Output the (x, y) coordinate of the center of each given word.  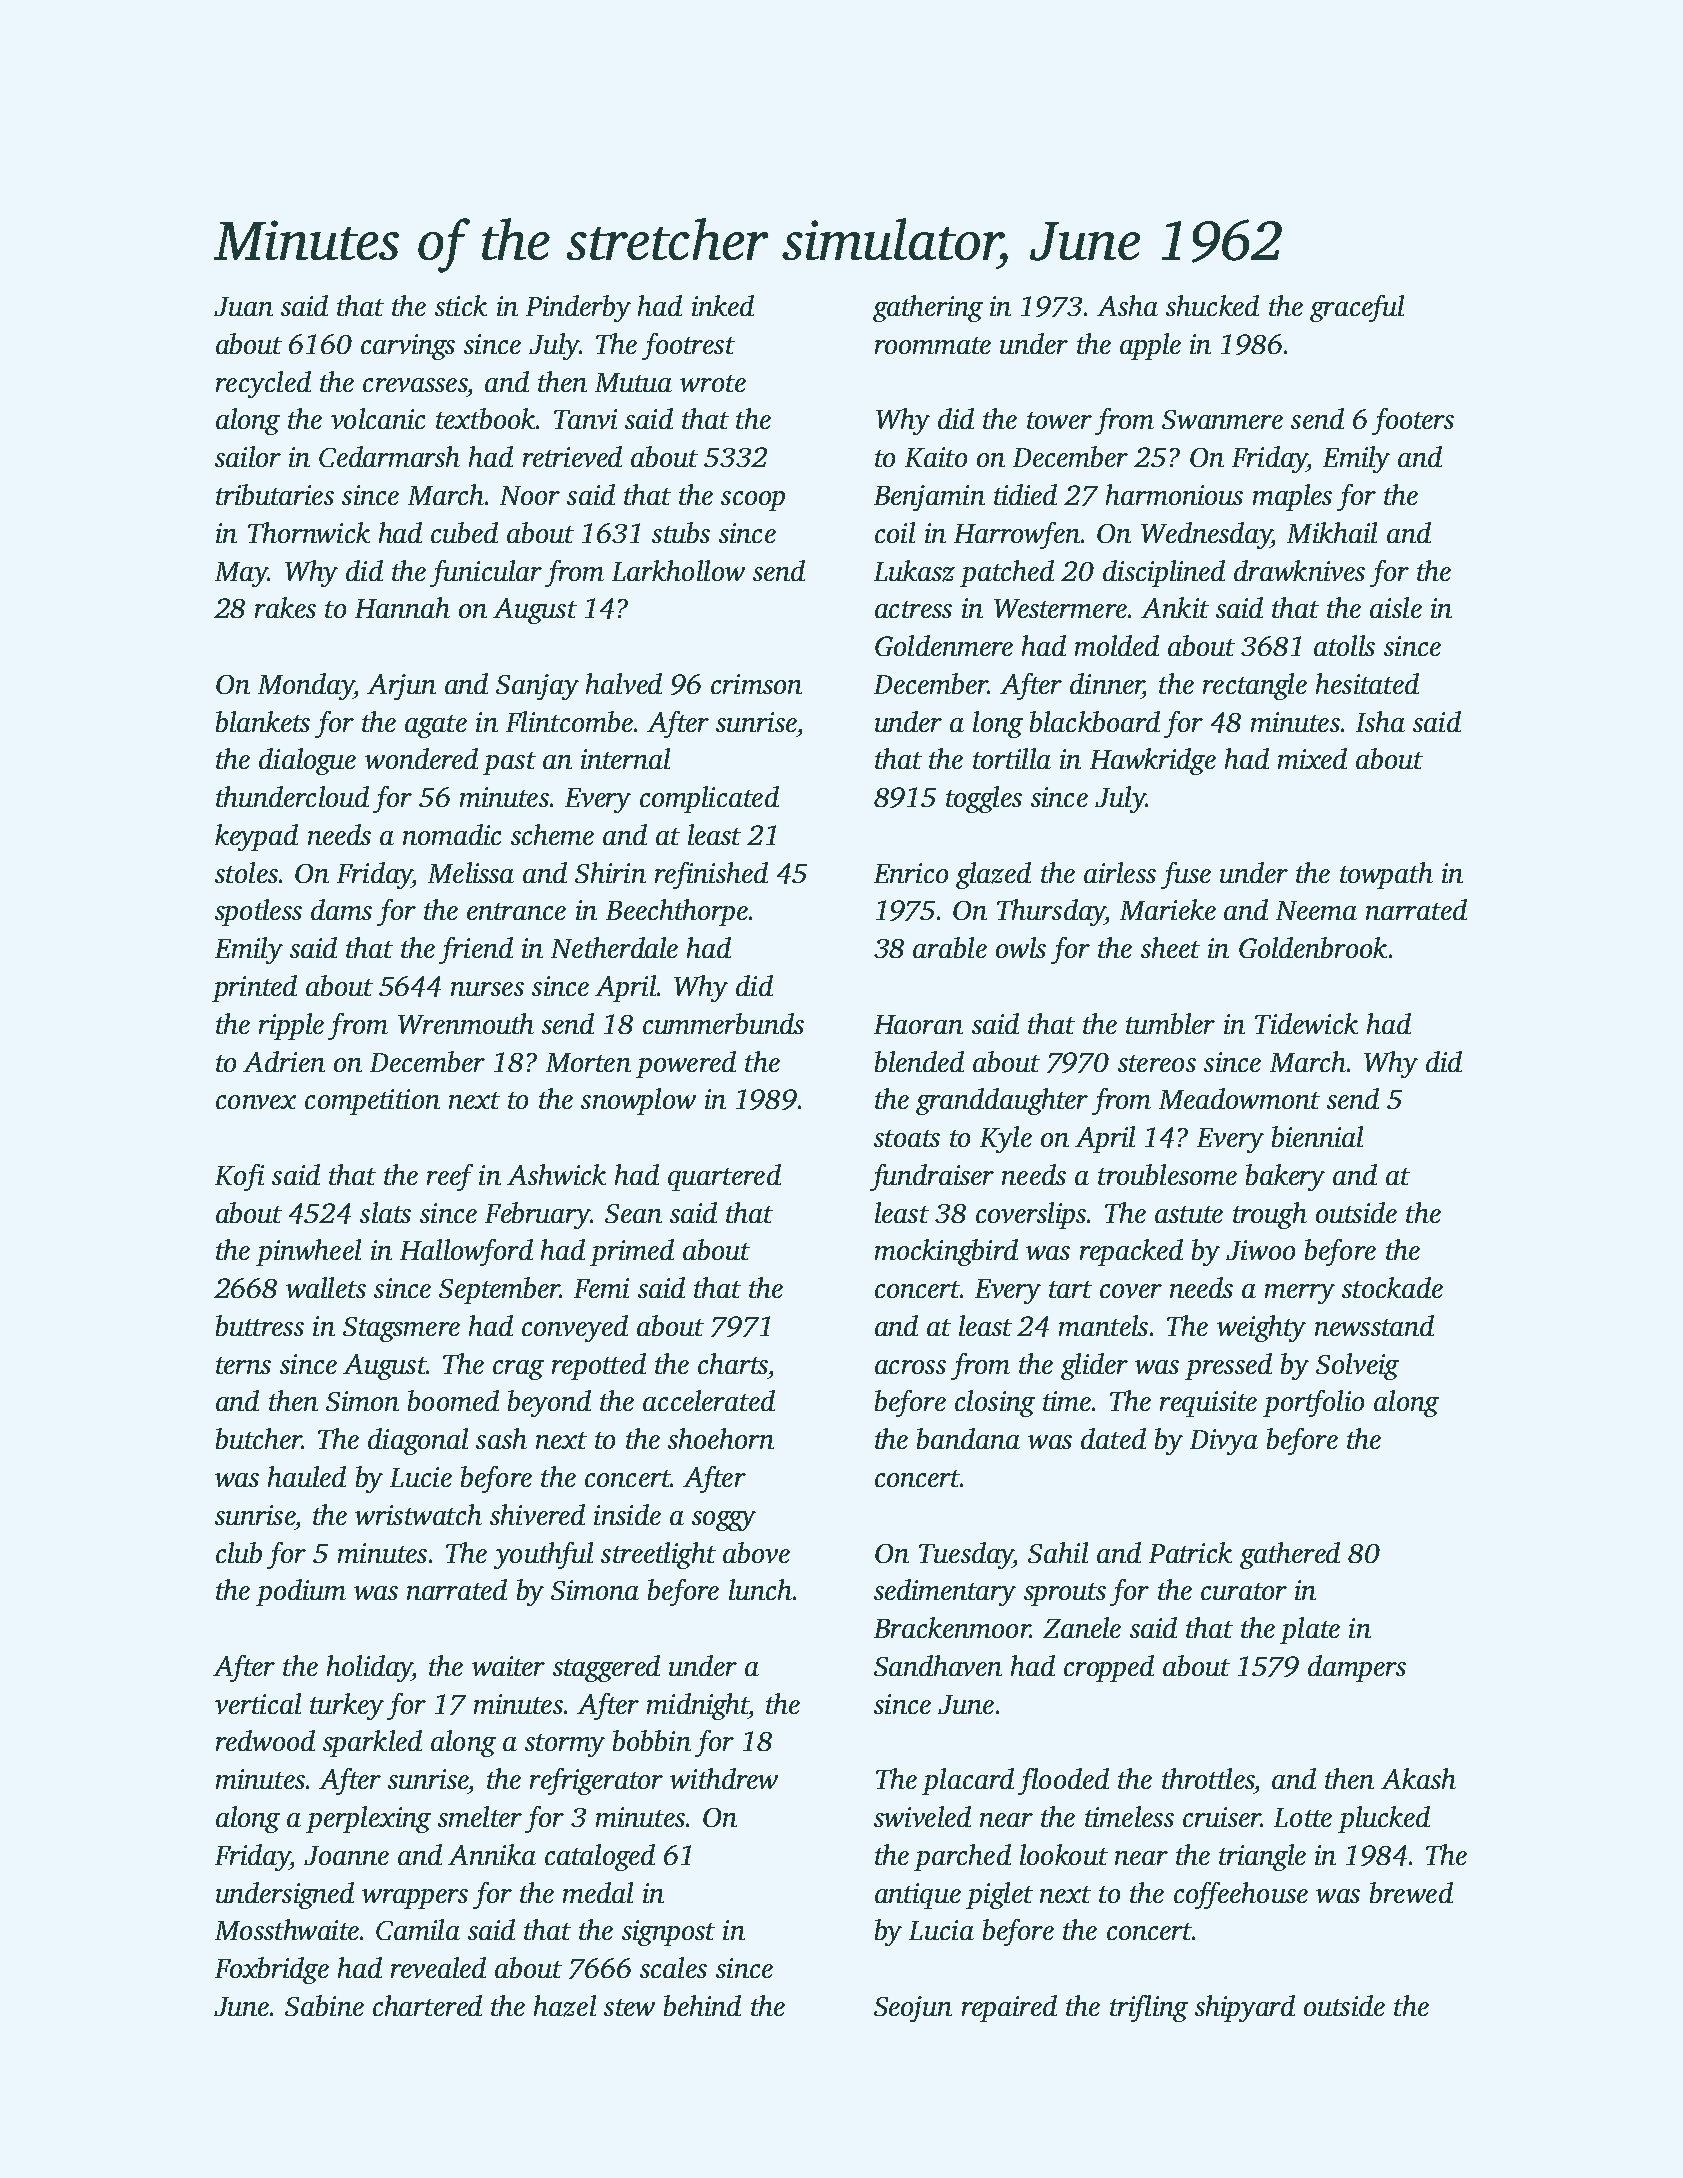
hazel (565, 2006)
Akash (1418, 1778)
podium (301, 1592)
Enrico (911, 873)
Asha (1127, 305)
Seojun (913, 2009)
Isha (1380, 721)
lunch (760, 1589)
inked (723, 305)
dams (341, 909)
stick (461, 305)
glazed (993, 875)
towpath (1386, 875)
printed (254, 988)
